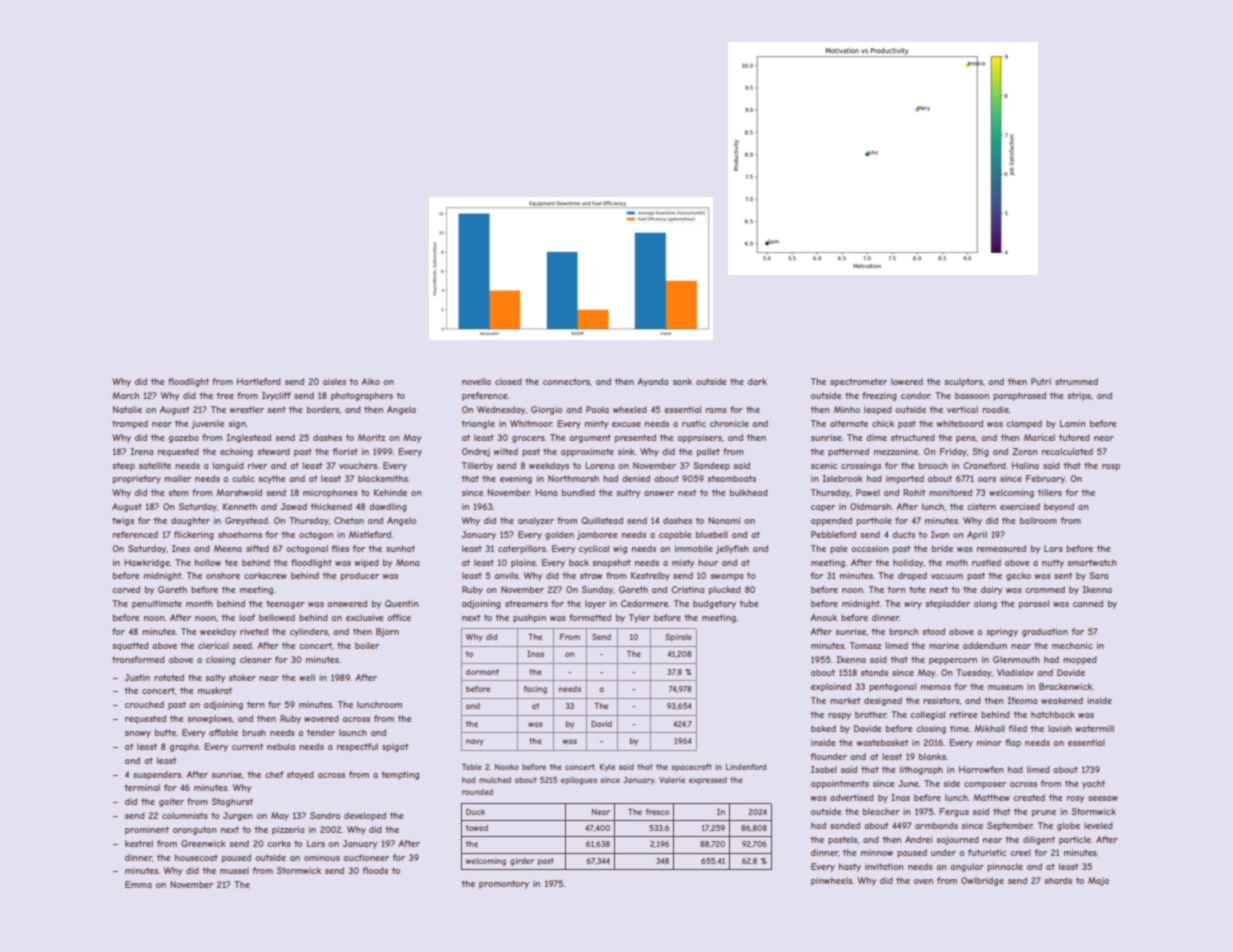 The width and height of the page is (1233, 952). I want to click on Tomasz, so click(865, 645).
